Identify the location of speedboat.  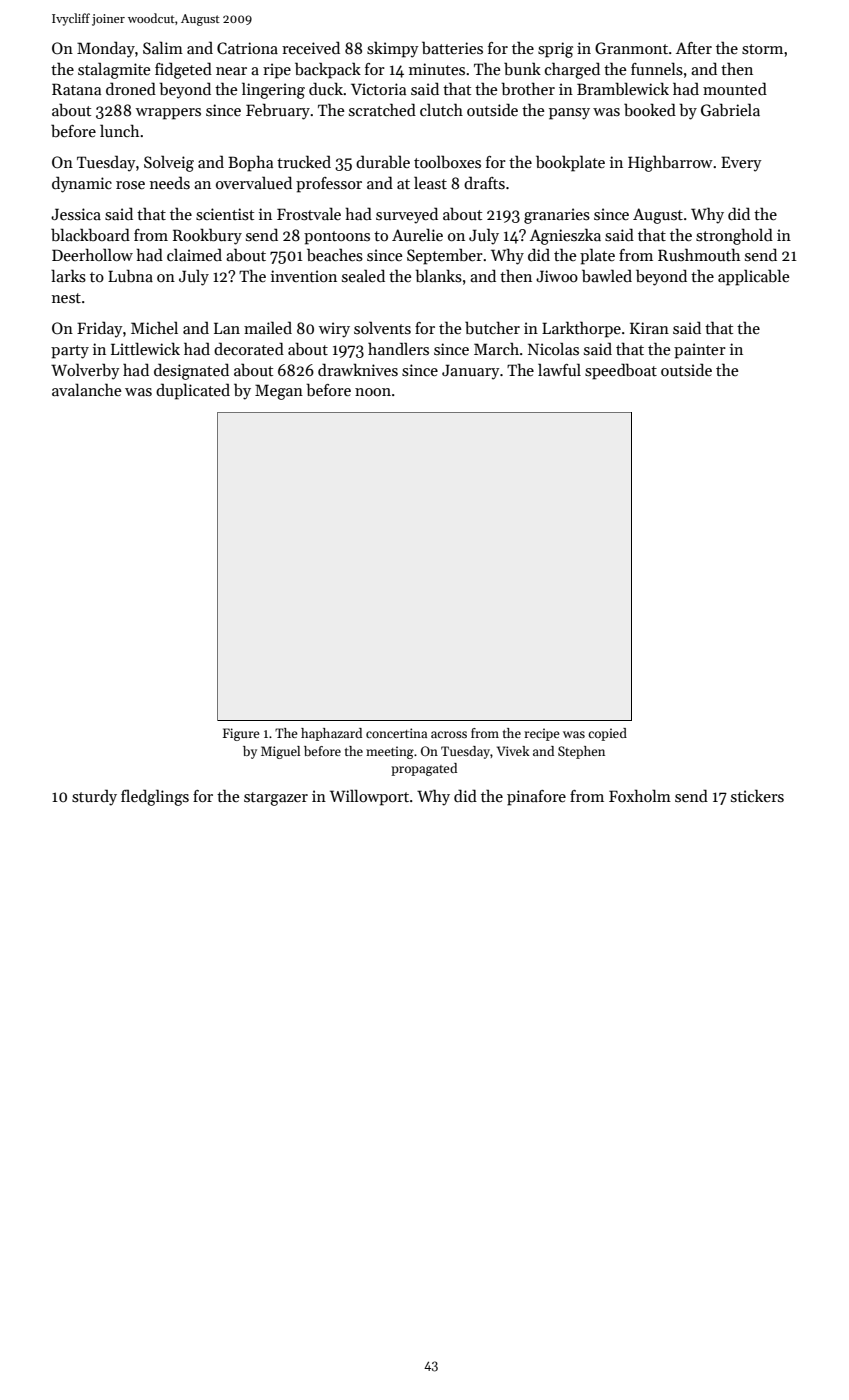
(621, 371).
